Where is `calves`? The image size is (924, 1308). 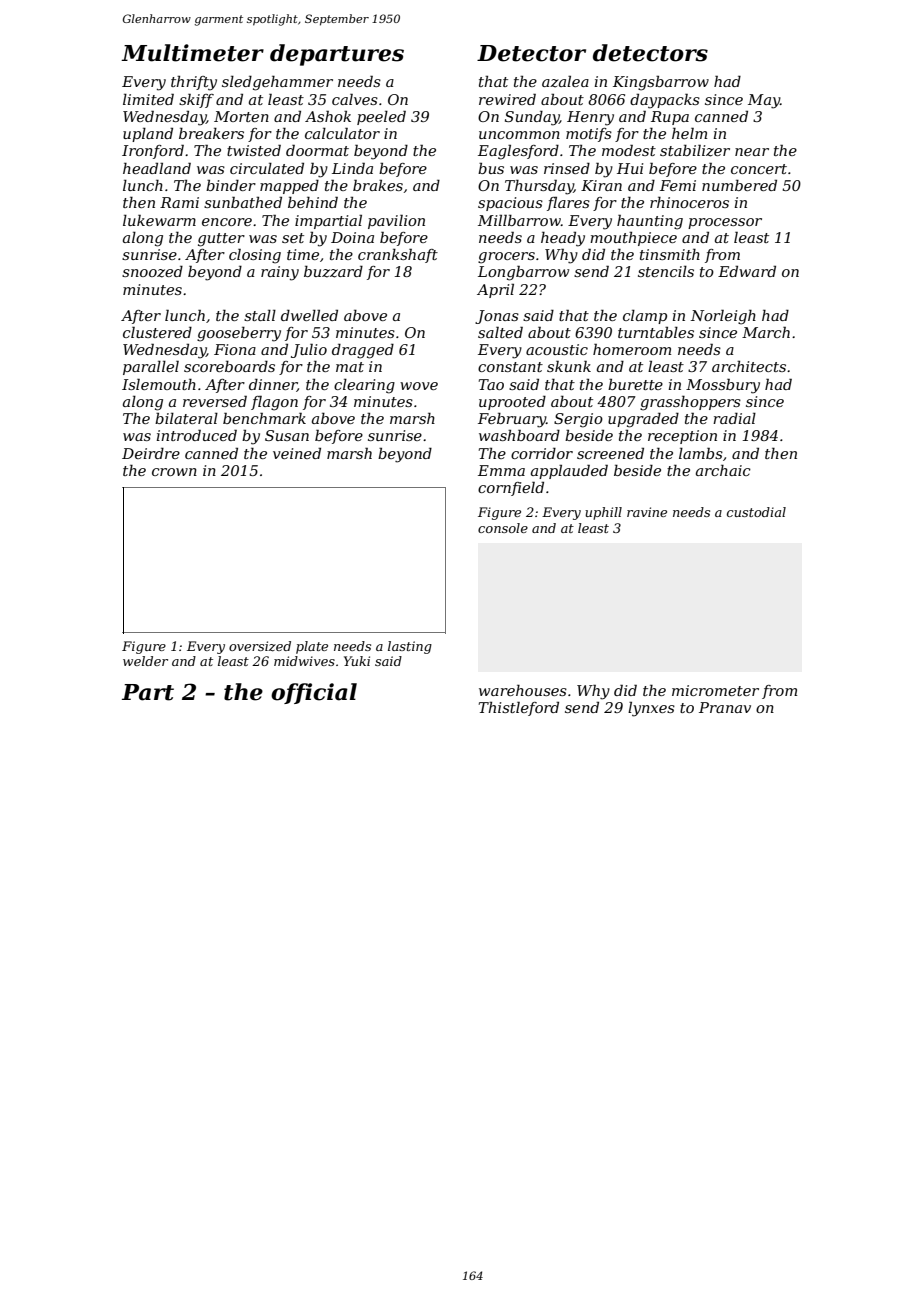
calves is located at coordinates (355, 99).
